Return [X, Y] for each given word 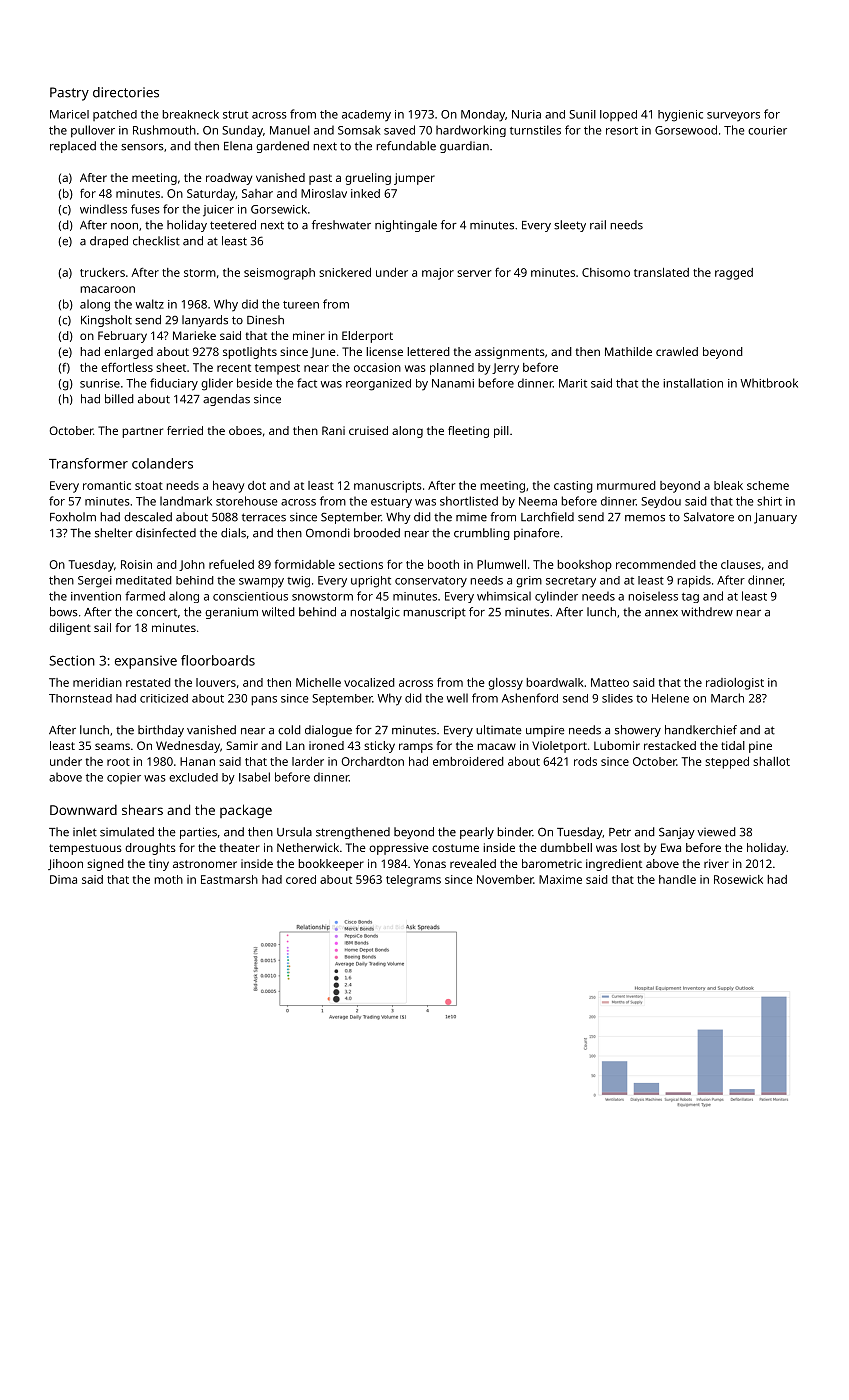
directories [126, 92]
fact [307, 383]
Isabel [254, 777]
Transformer [88, 463]
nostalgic [375, 613]
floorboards [218, 660]
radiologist [735, 684]
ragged [734, 274]
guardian [464, 147]
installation [693, 383]
